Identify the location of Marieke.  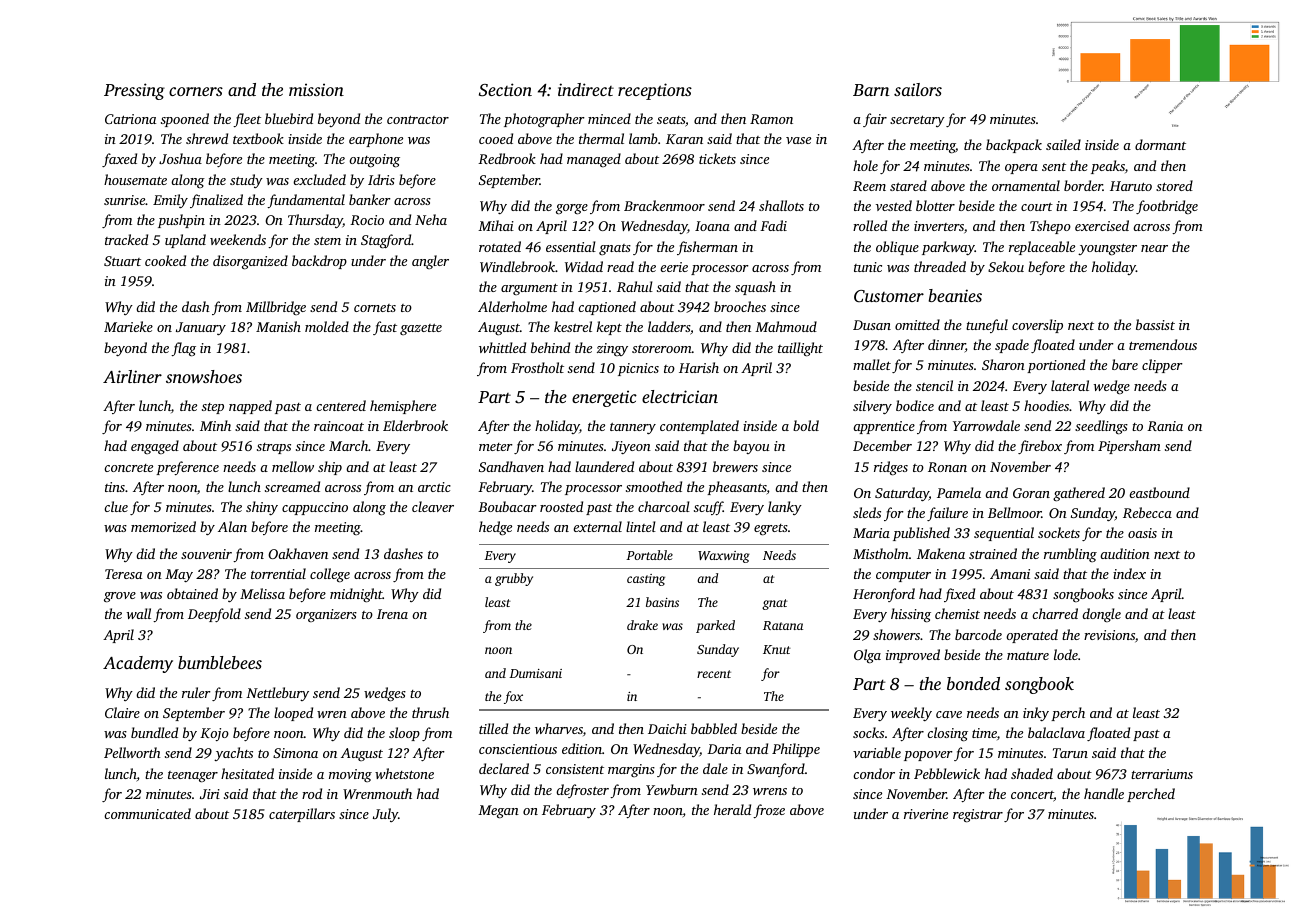
(128, 326).
